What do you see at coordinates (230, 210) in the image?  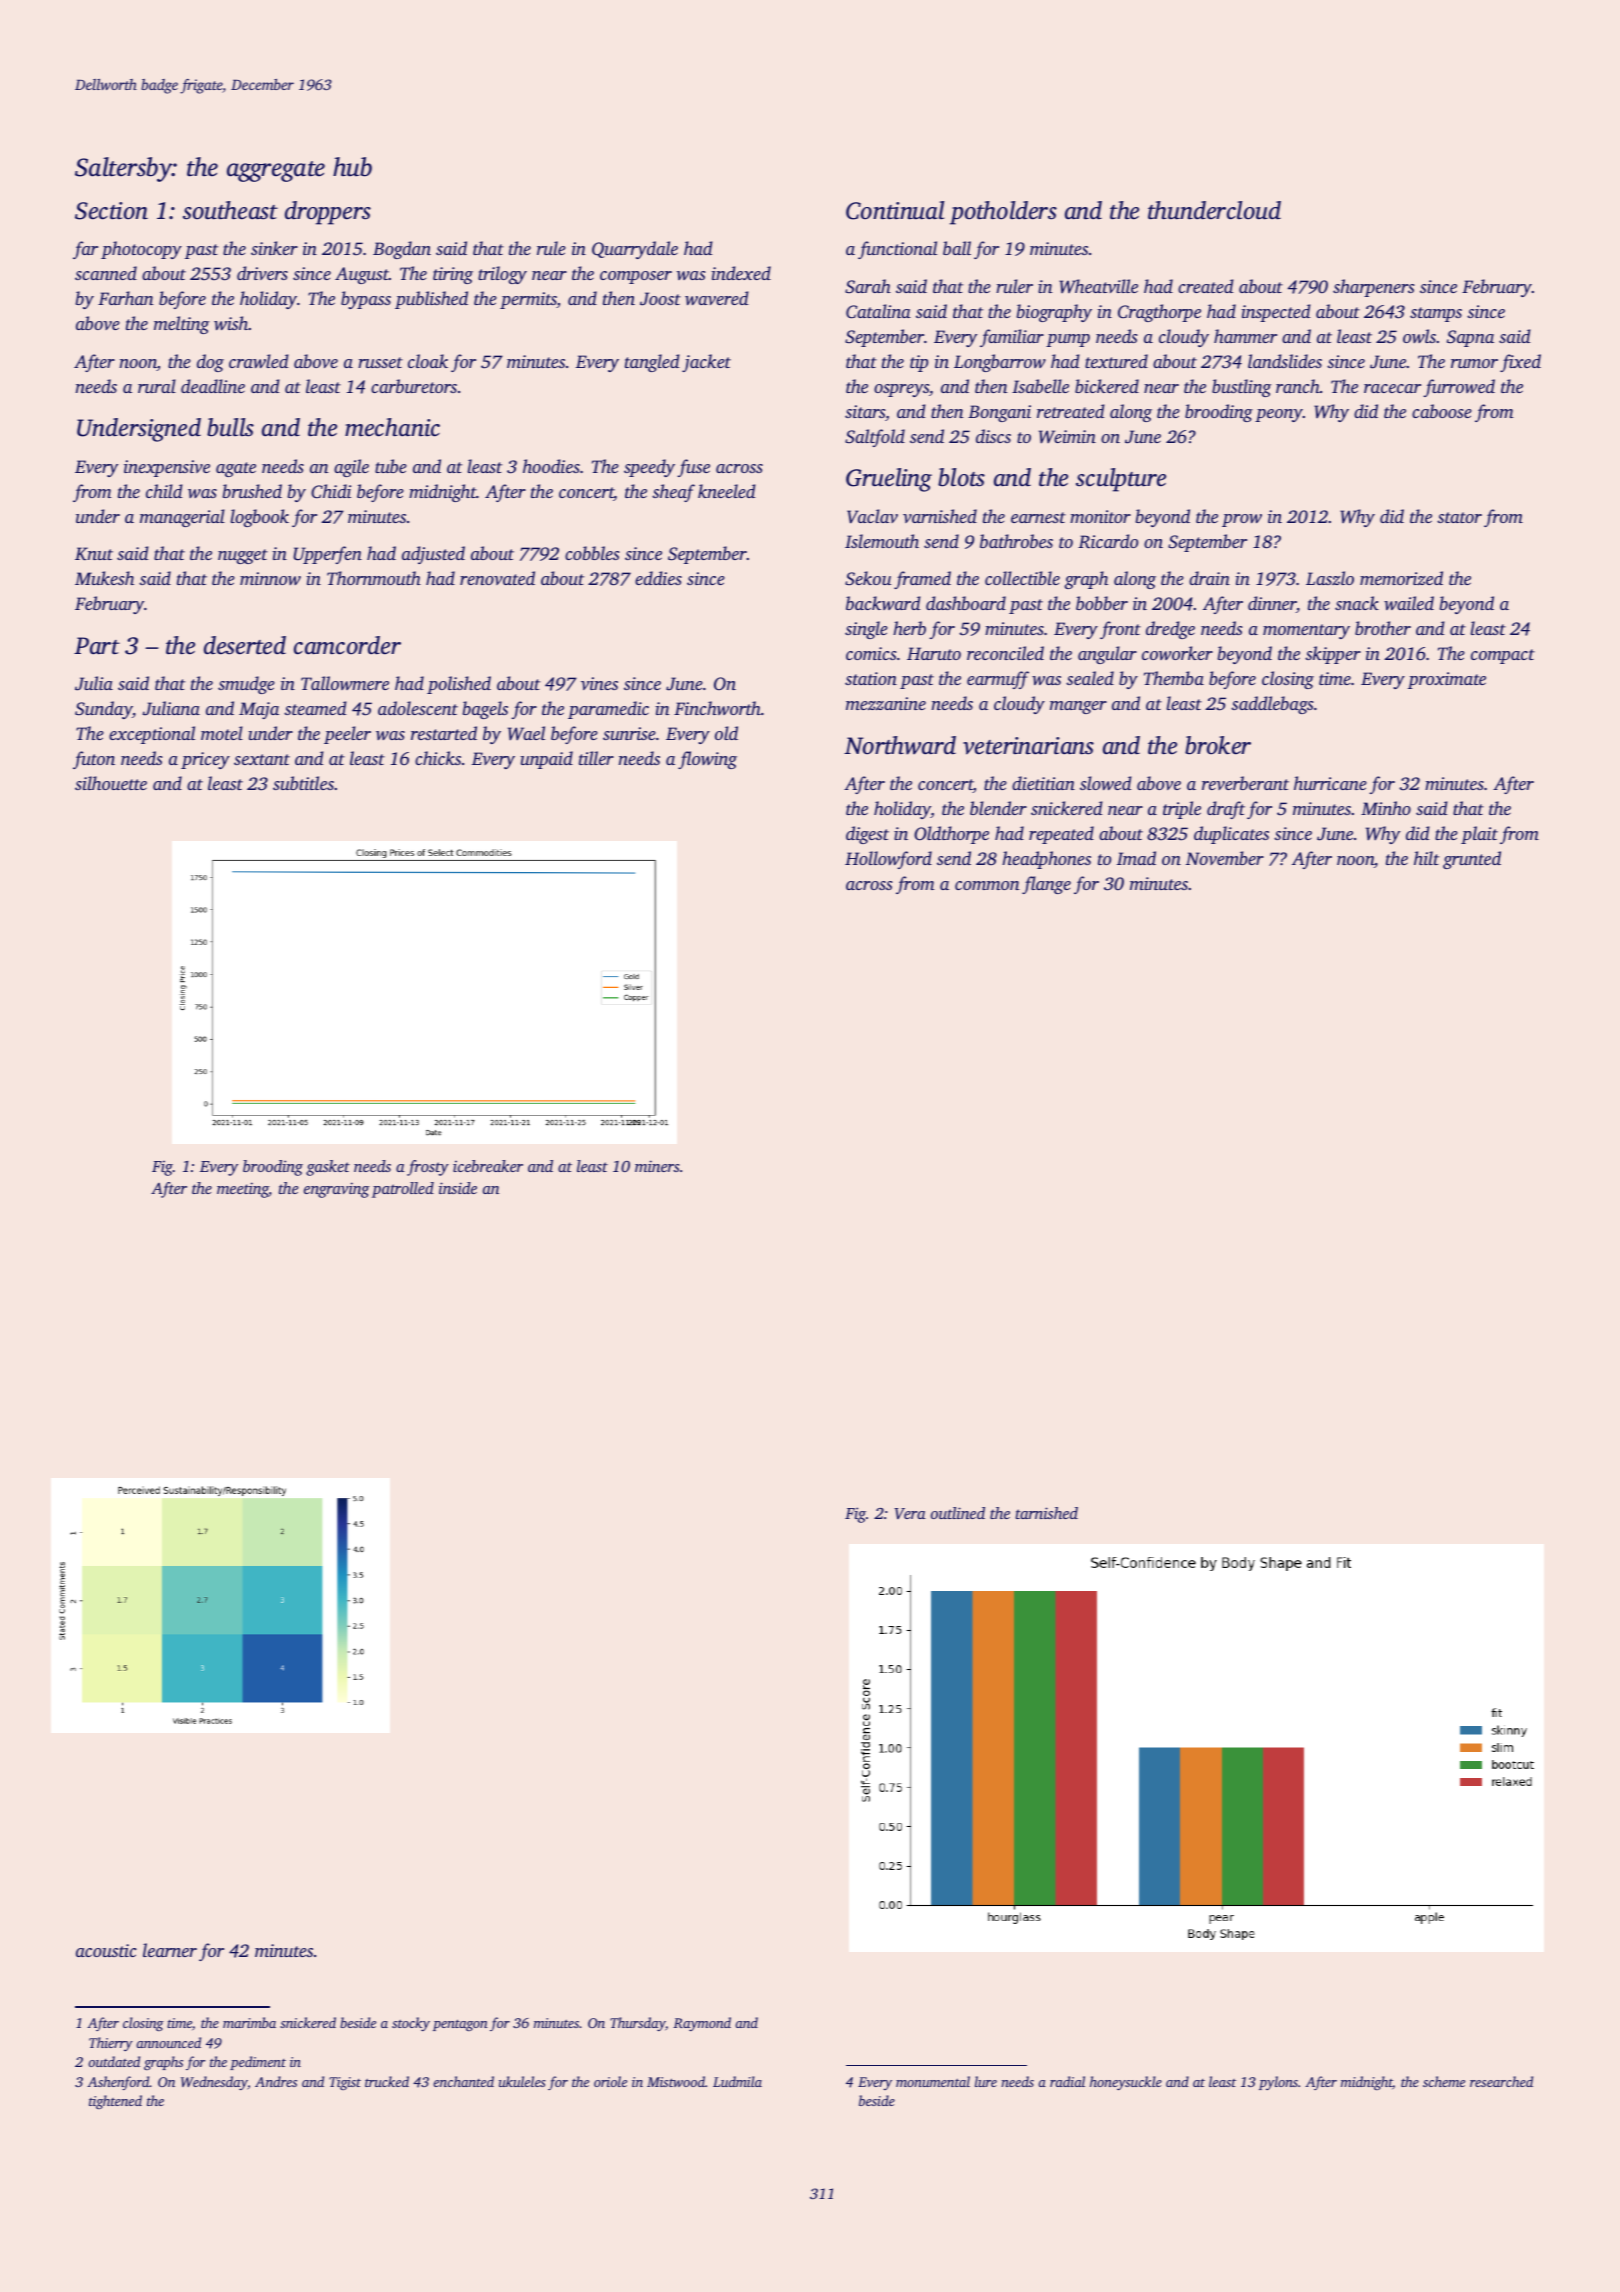 I see `southeast` at bounding box center [230, 210].
